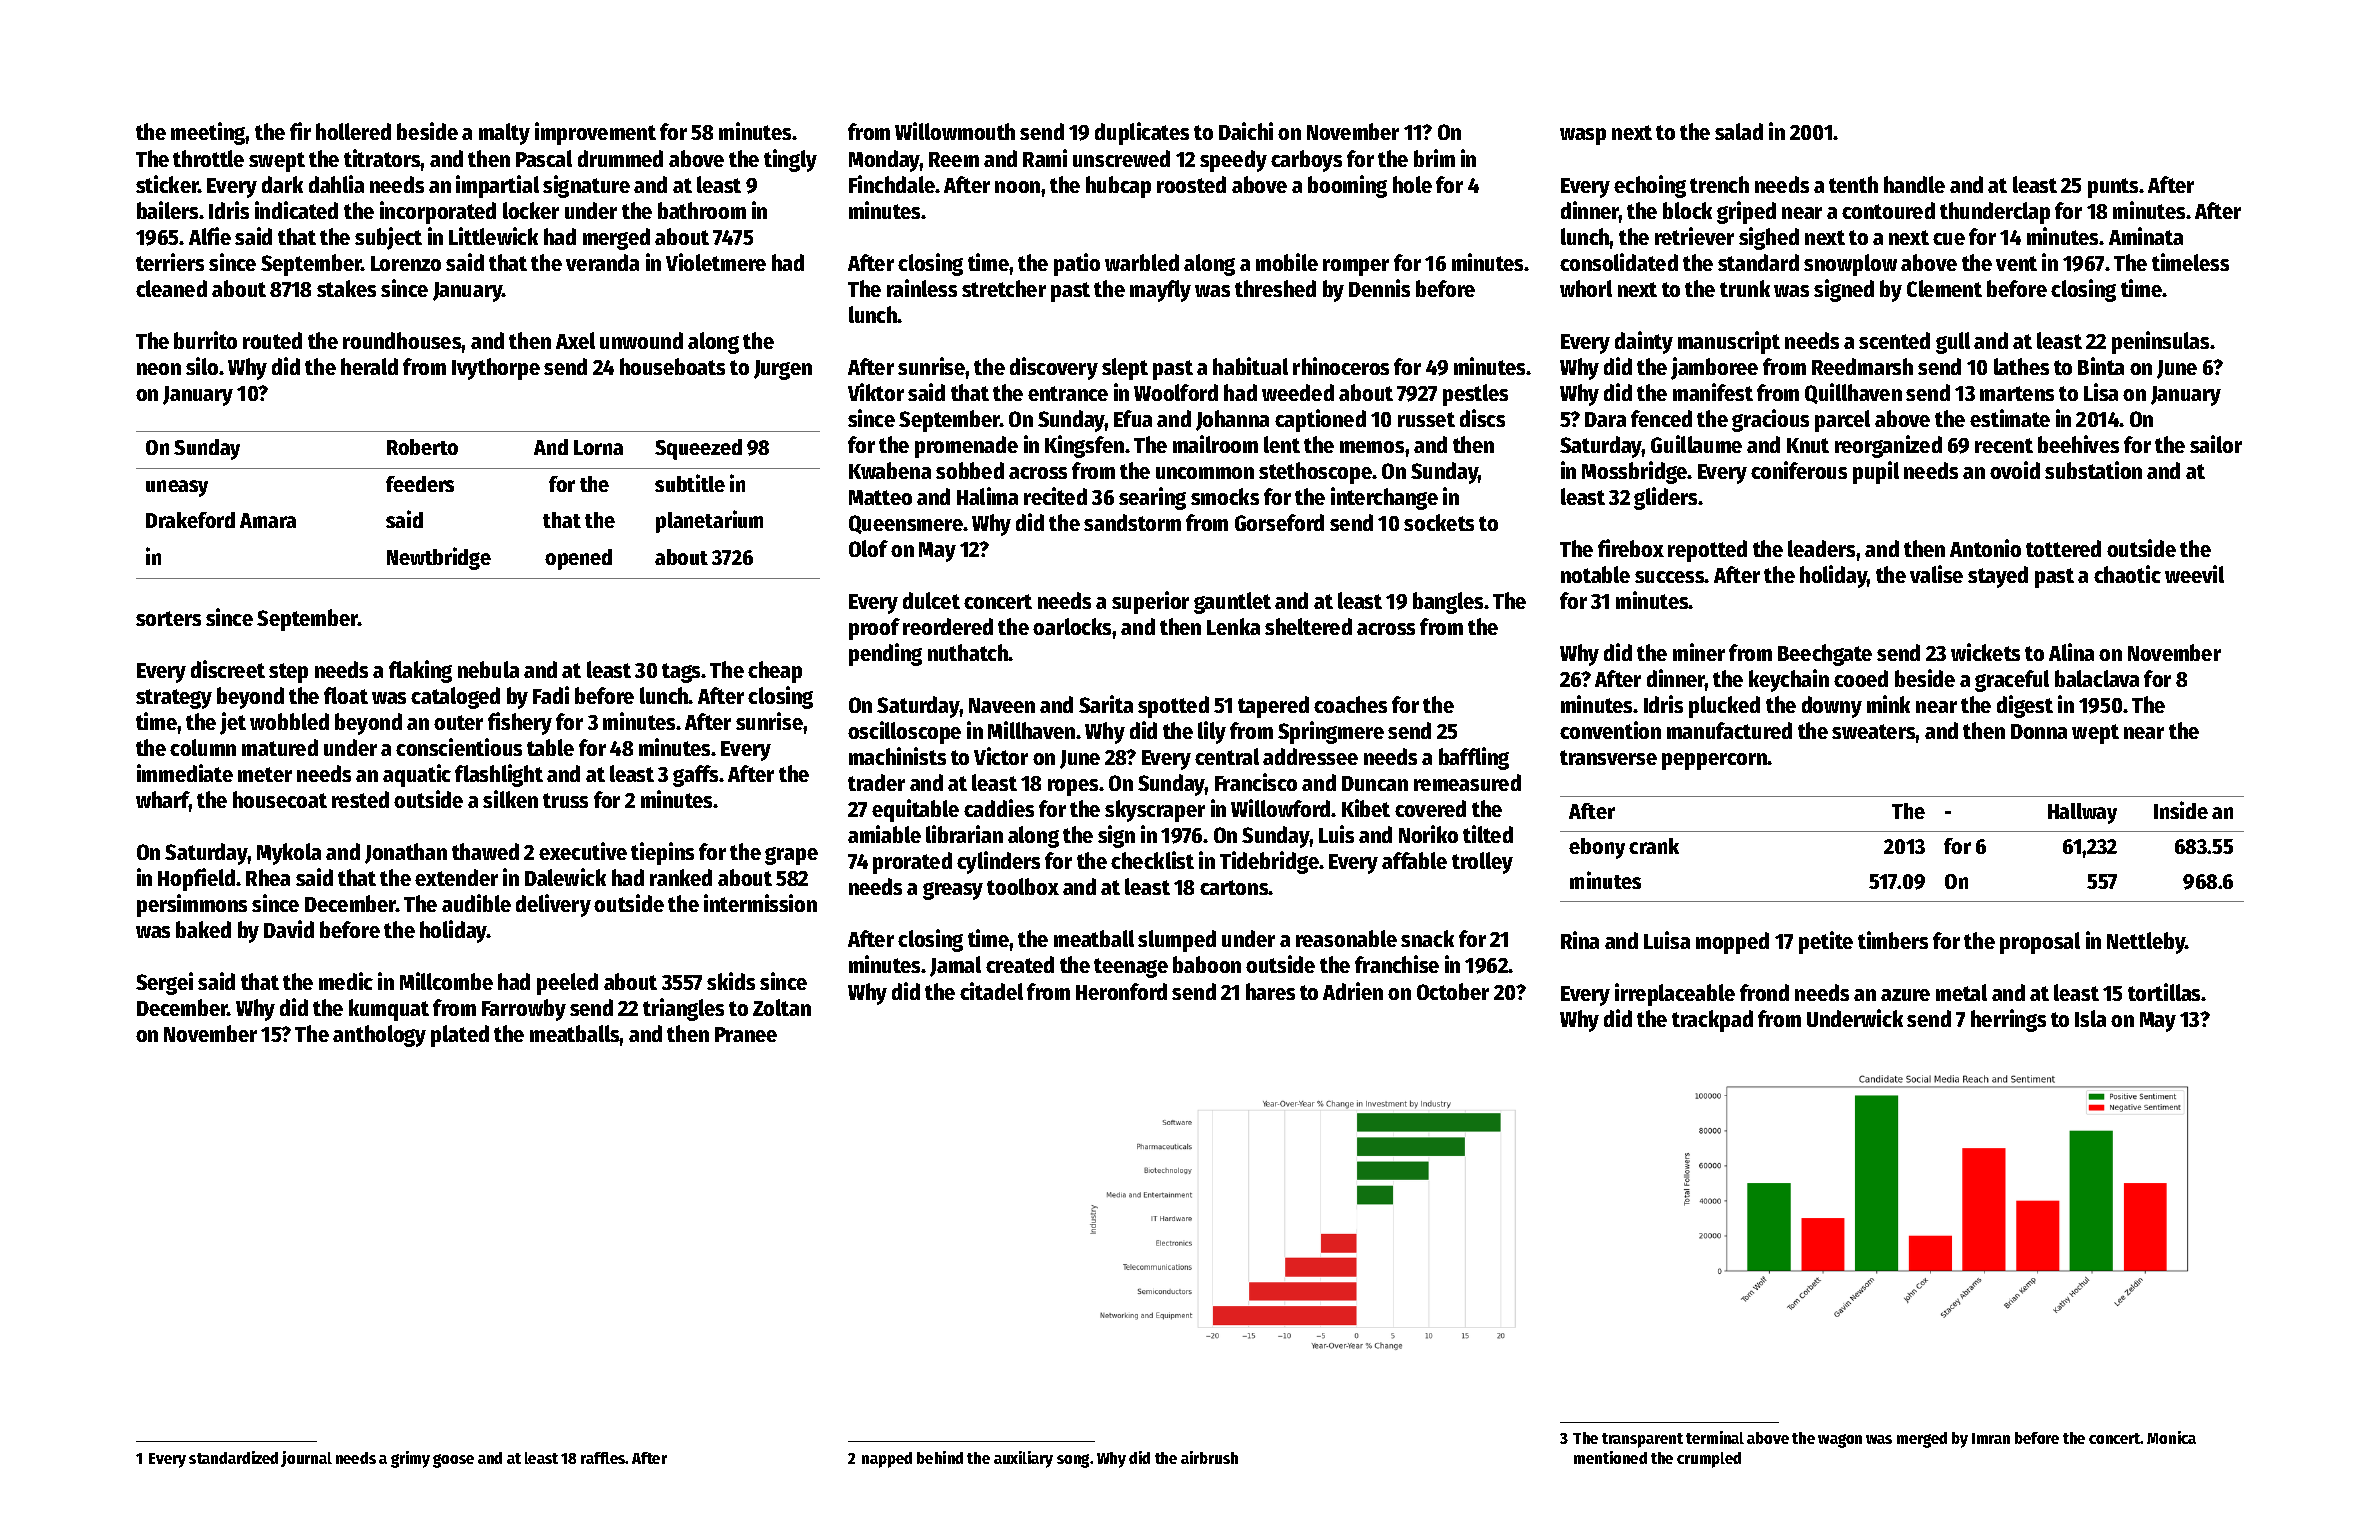  Describe the element at coordinates (1905, 995) in the screenshot. I see `azure` at that location.
